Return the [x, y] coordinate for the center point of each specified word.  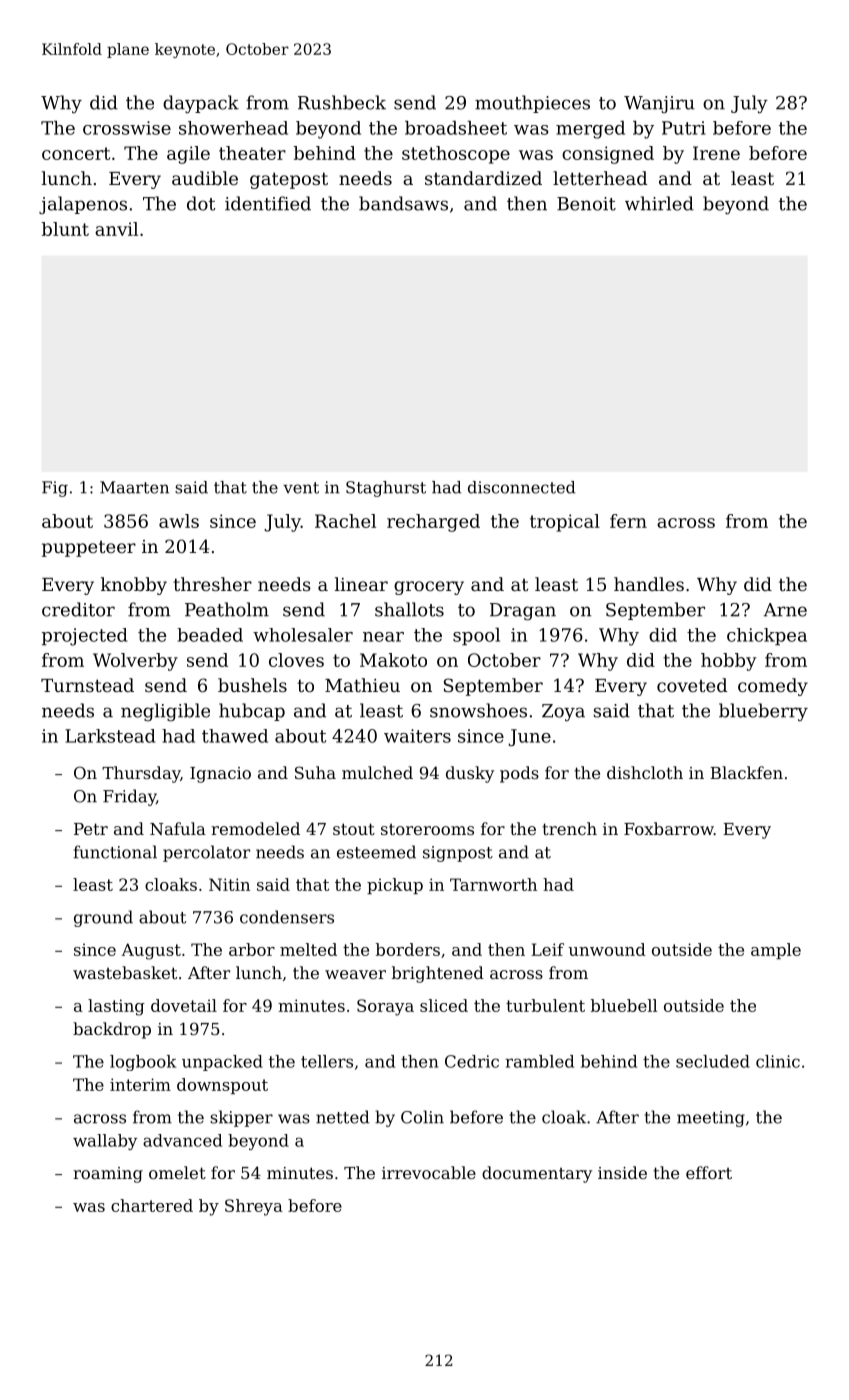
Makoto [393, 660]
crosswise [127, 128]
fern [628, 521]
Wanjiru [659, 104]
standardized [483, 178]
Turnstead [87, 685]
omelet [177, 1172]
